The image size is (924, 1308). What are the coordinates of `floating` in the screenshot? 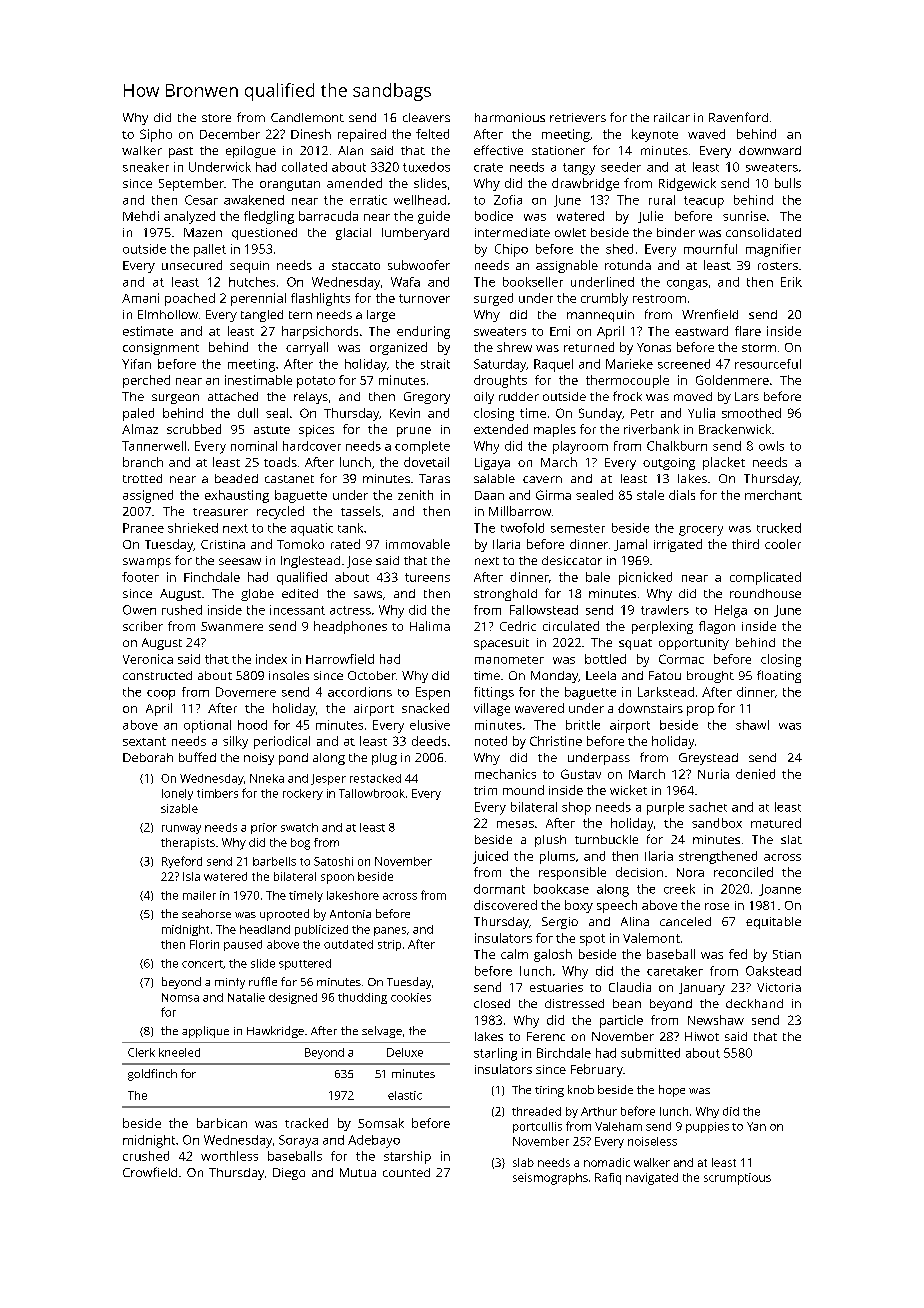 It's located at (779, 676).
